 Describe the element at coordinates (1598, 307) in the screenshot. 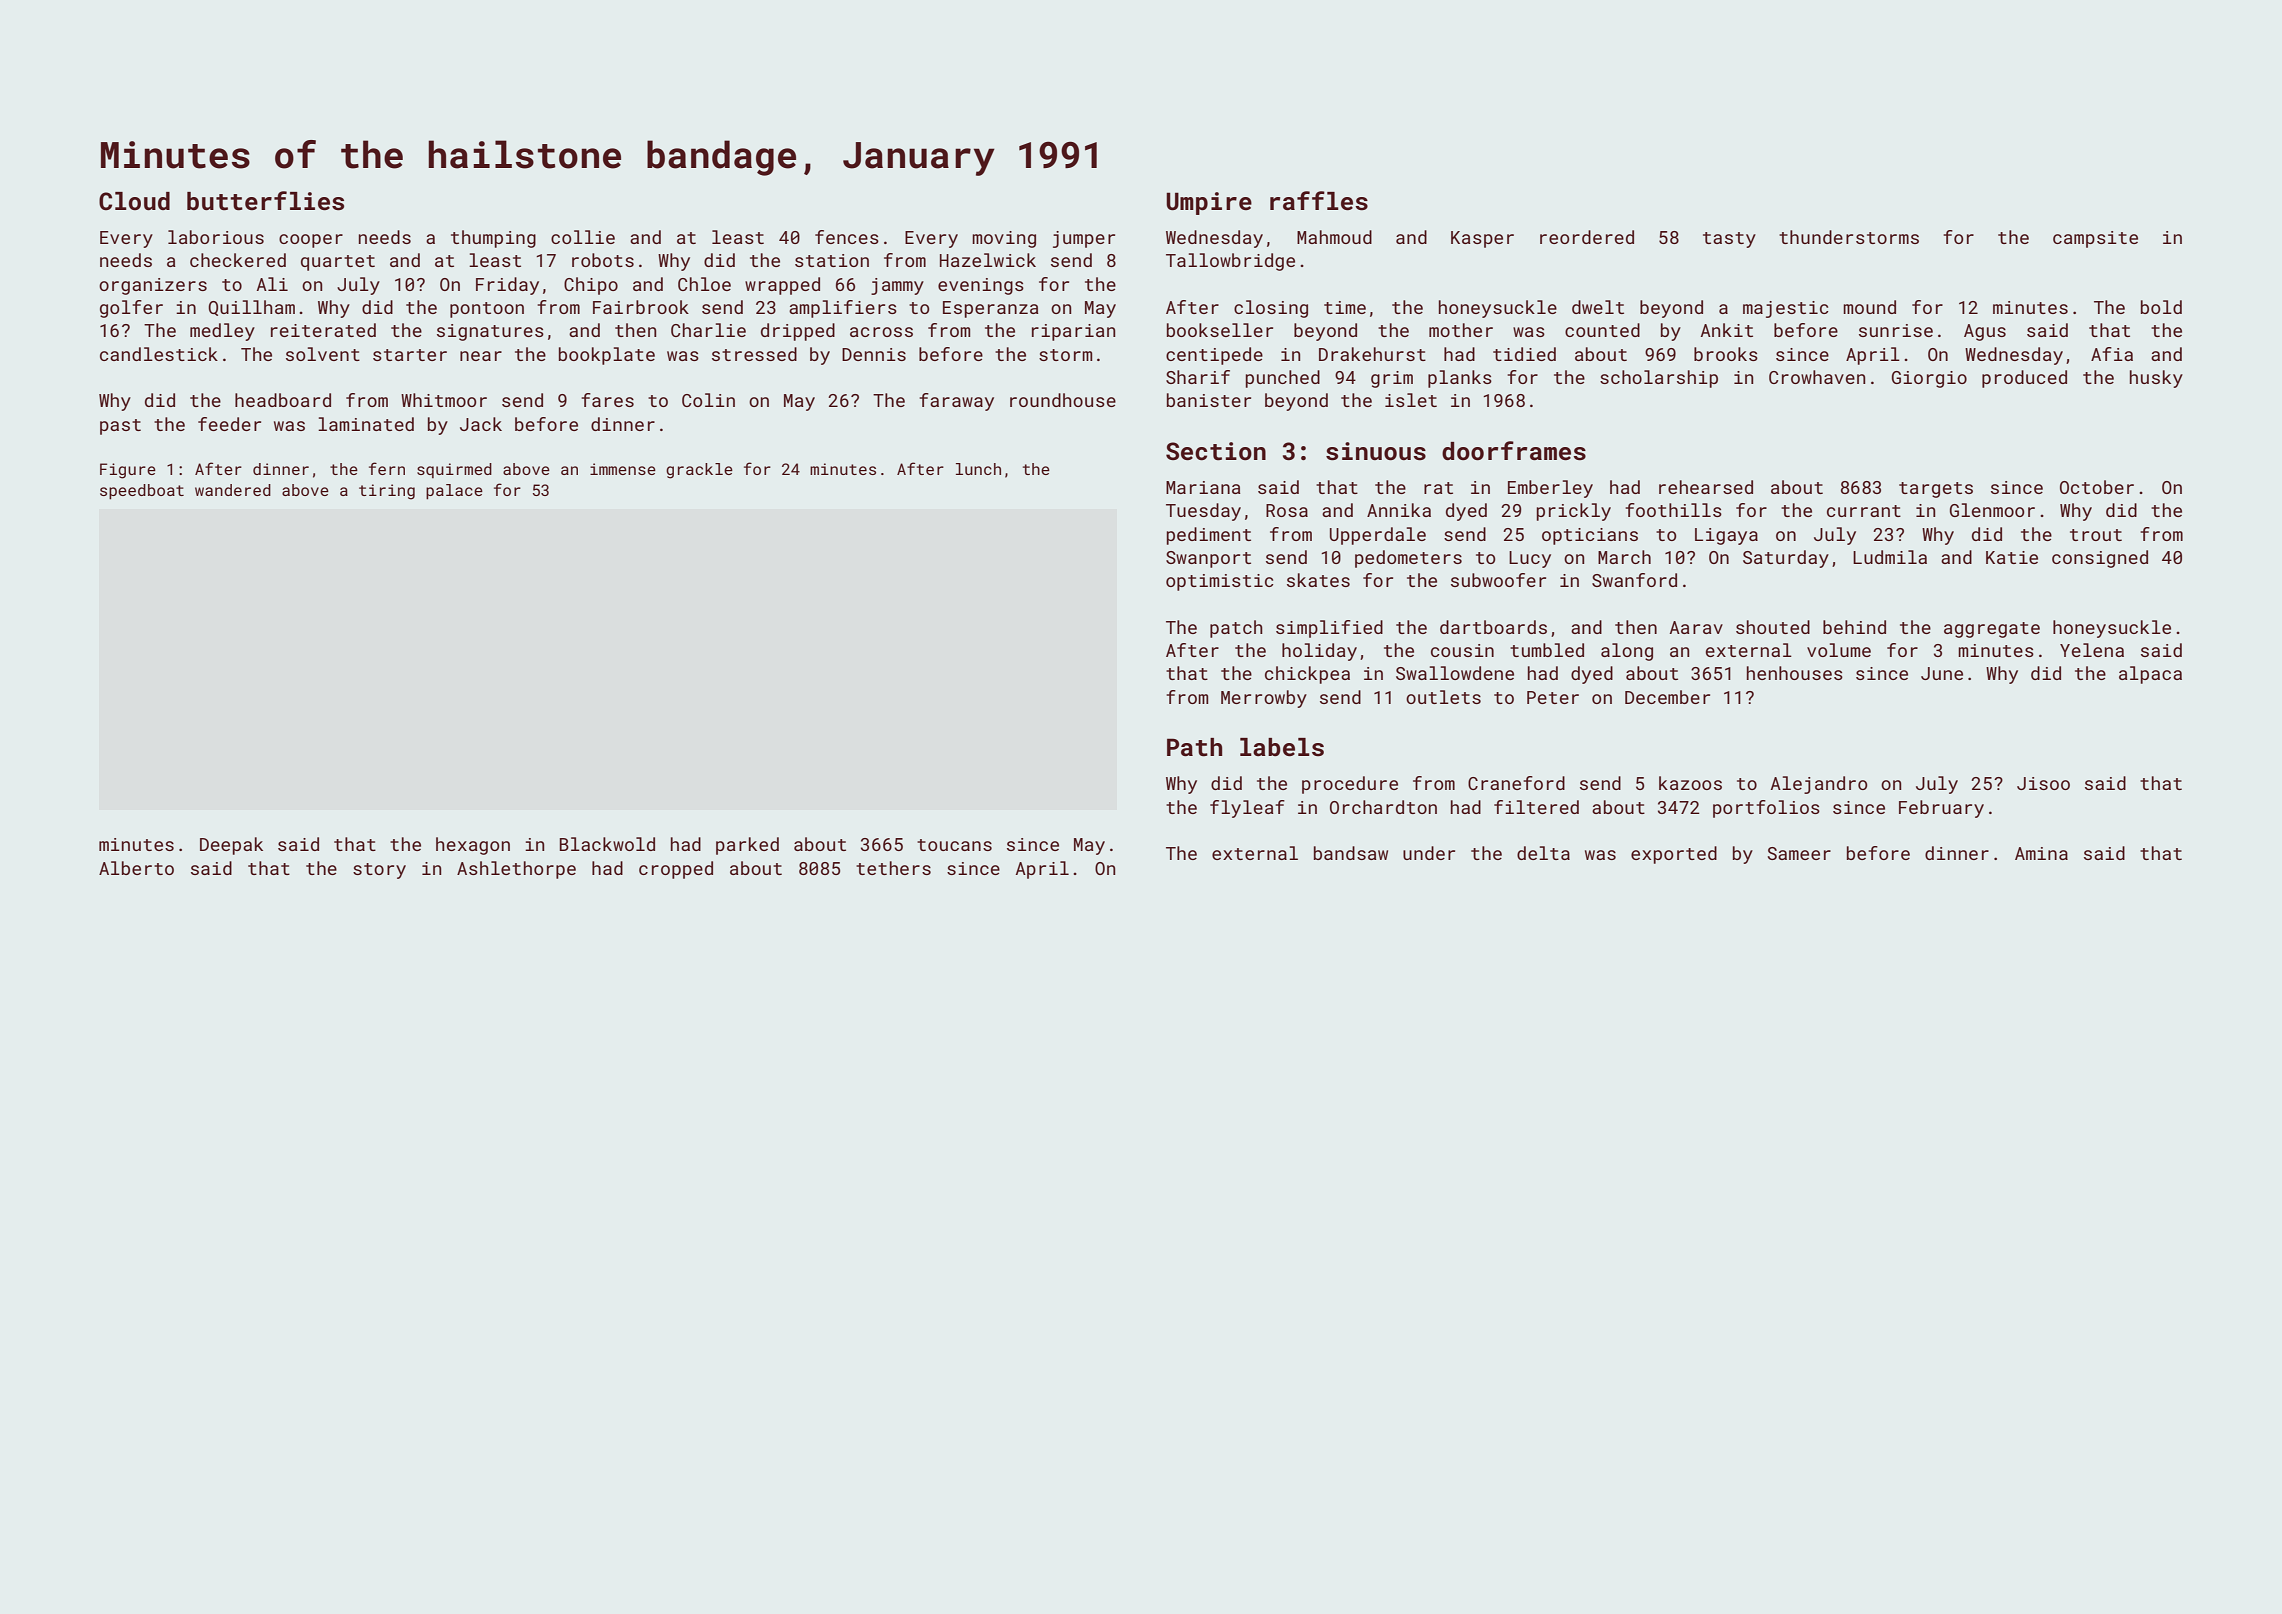

I see `dwelt` at that location.
